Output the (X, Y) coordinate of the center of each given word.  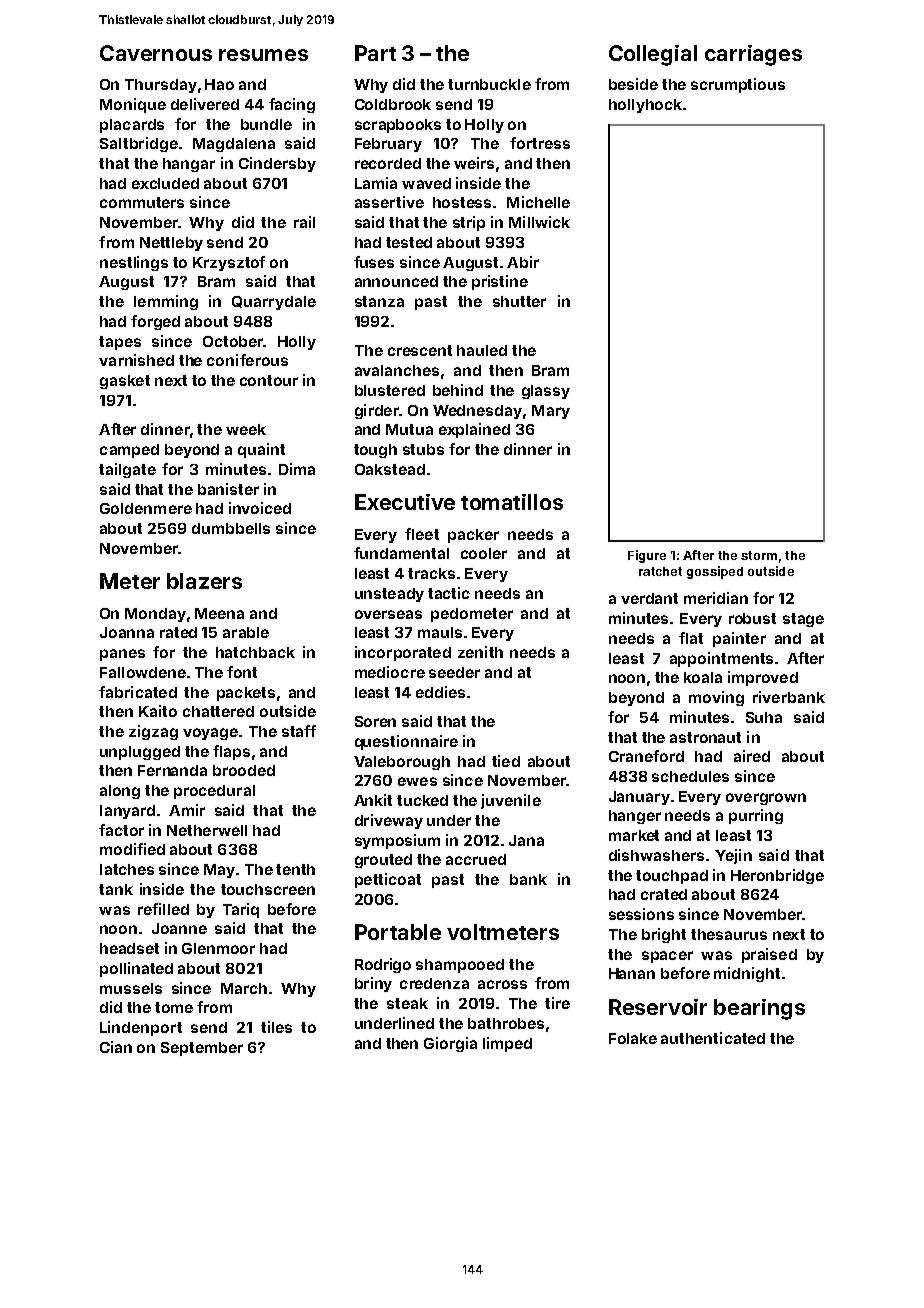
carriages (753, 55)
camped (129, 451)
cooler (484, 553)
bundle (266, 124)
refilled (163, 909)
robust (752, 618)
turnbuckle (489, 84)
